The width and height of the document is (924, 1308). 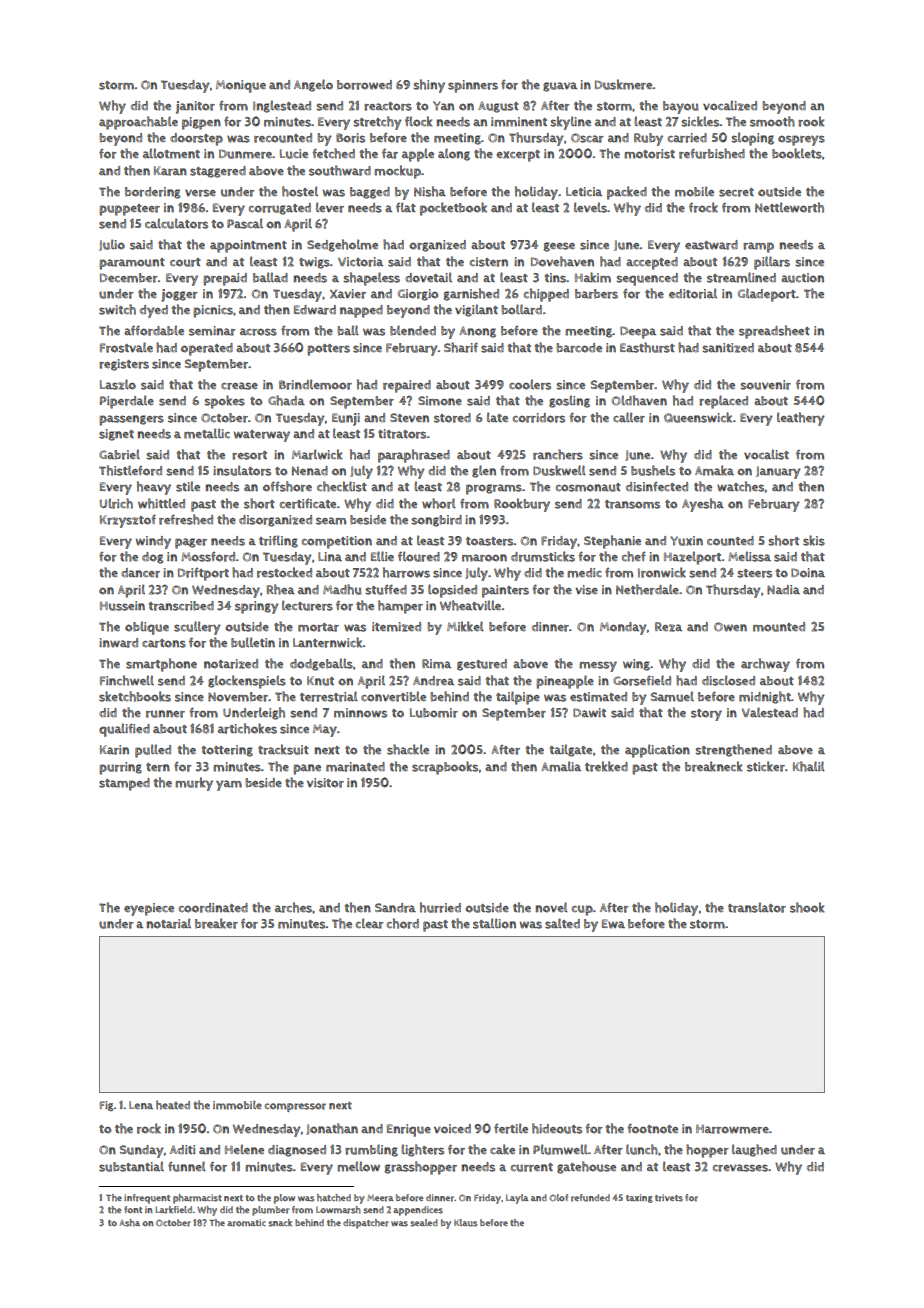 I want to click on Ewa, so click(x=613, y=924).
